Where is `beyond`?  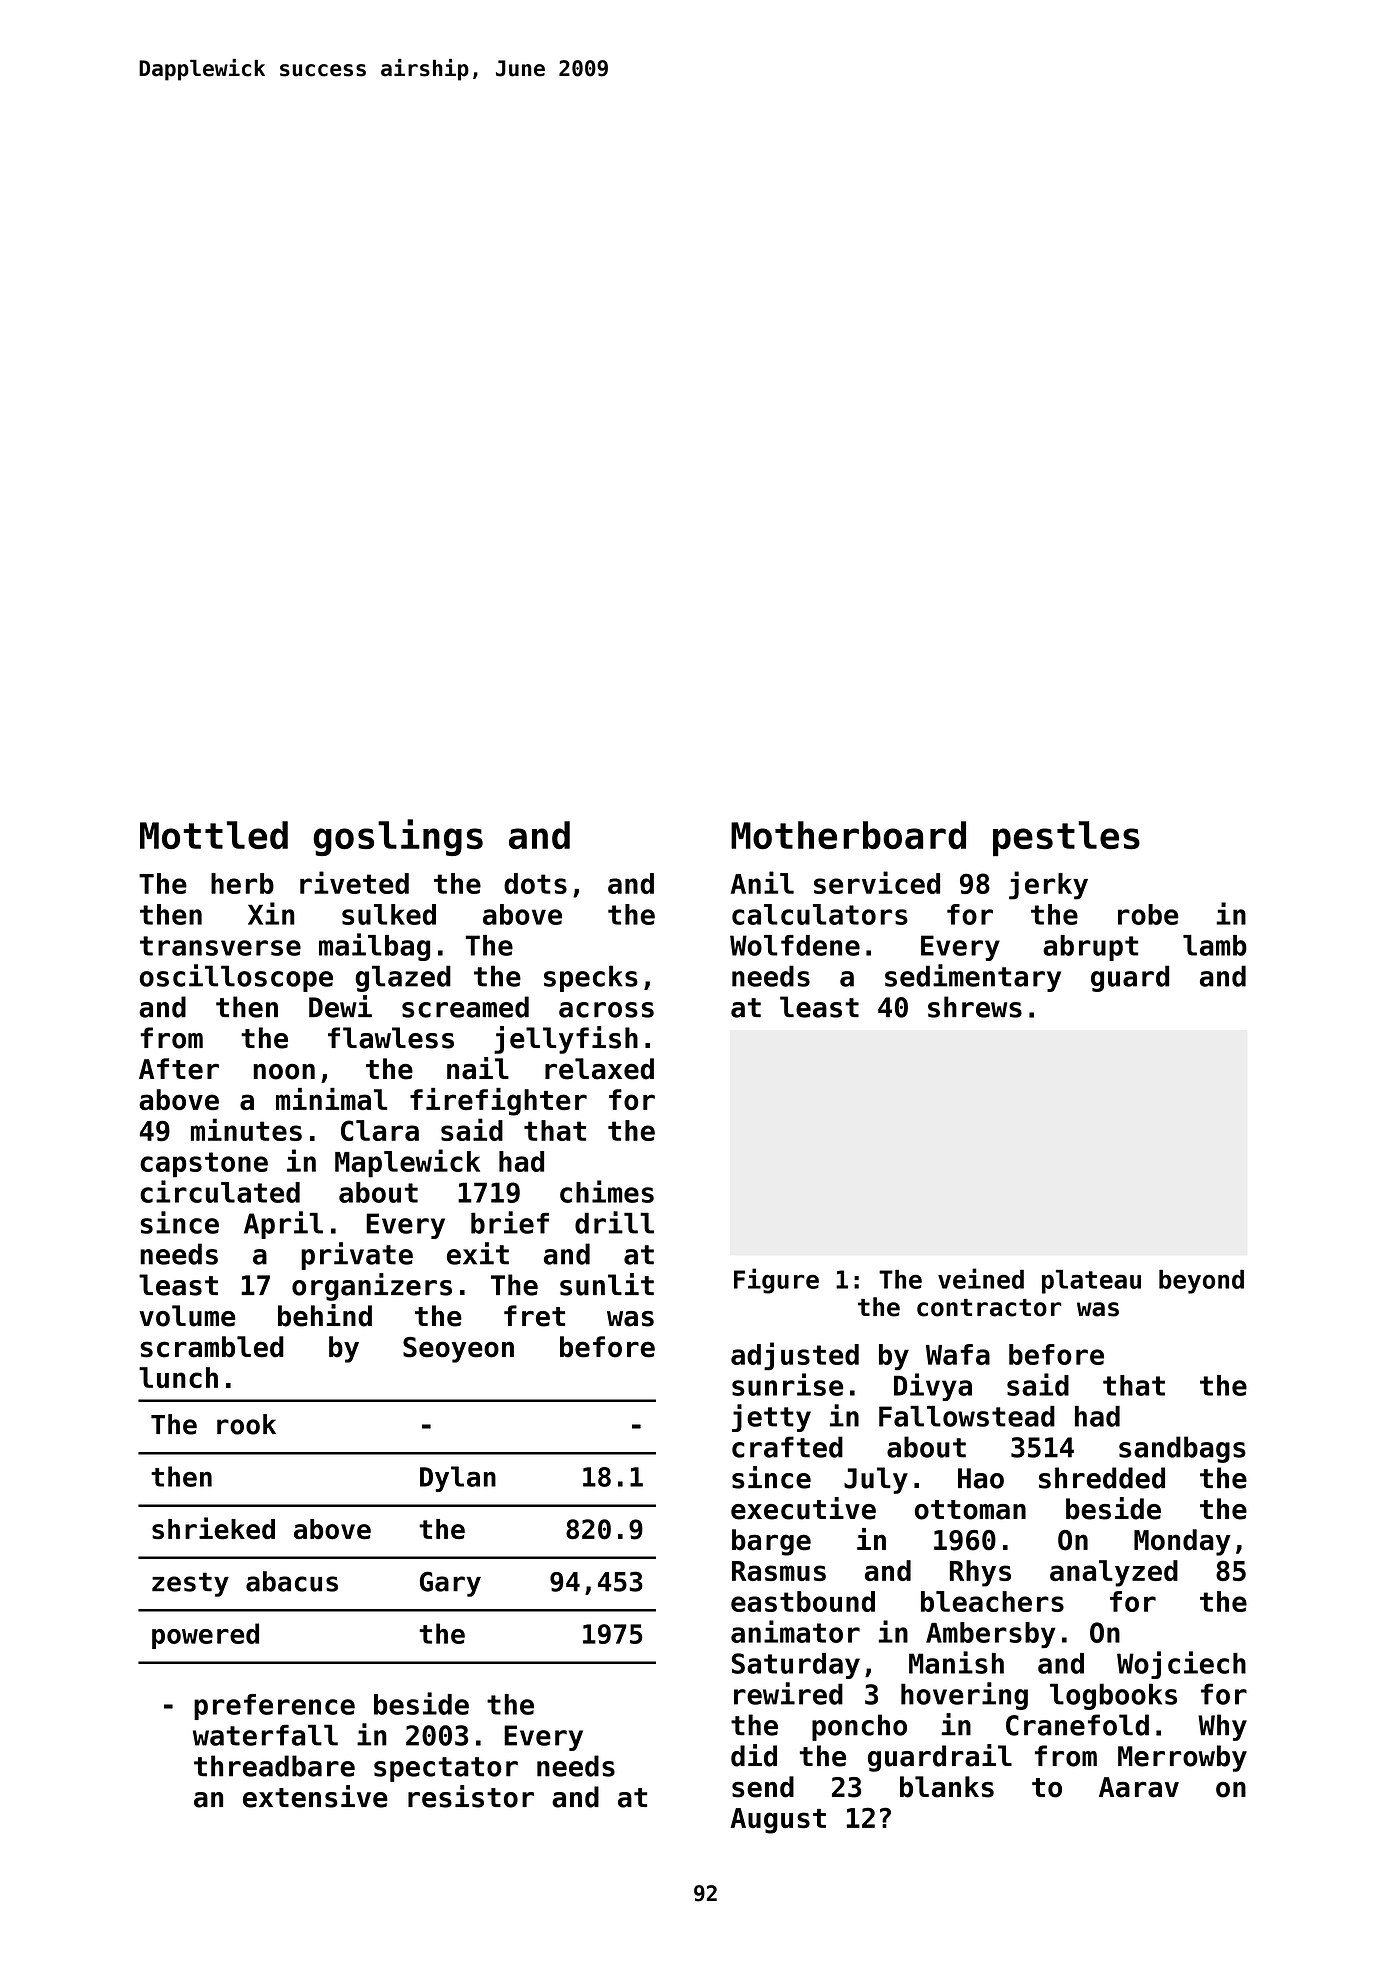
beyond is located at coordinates (1201, 1282).
